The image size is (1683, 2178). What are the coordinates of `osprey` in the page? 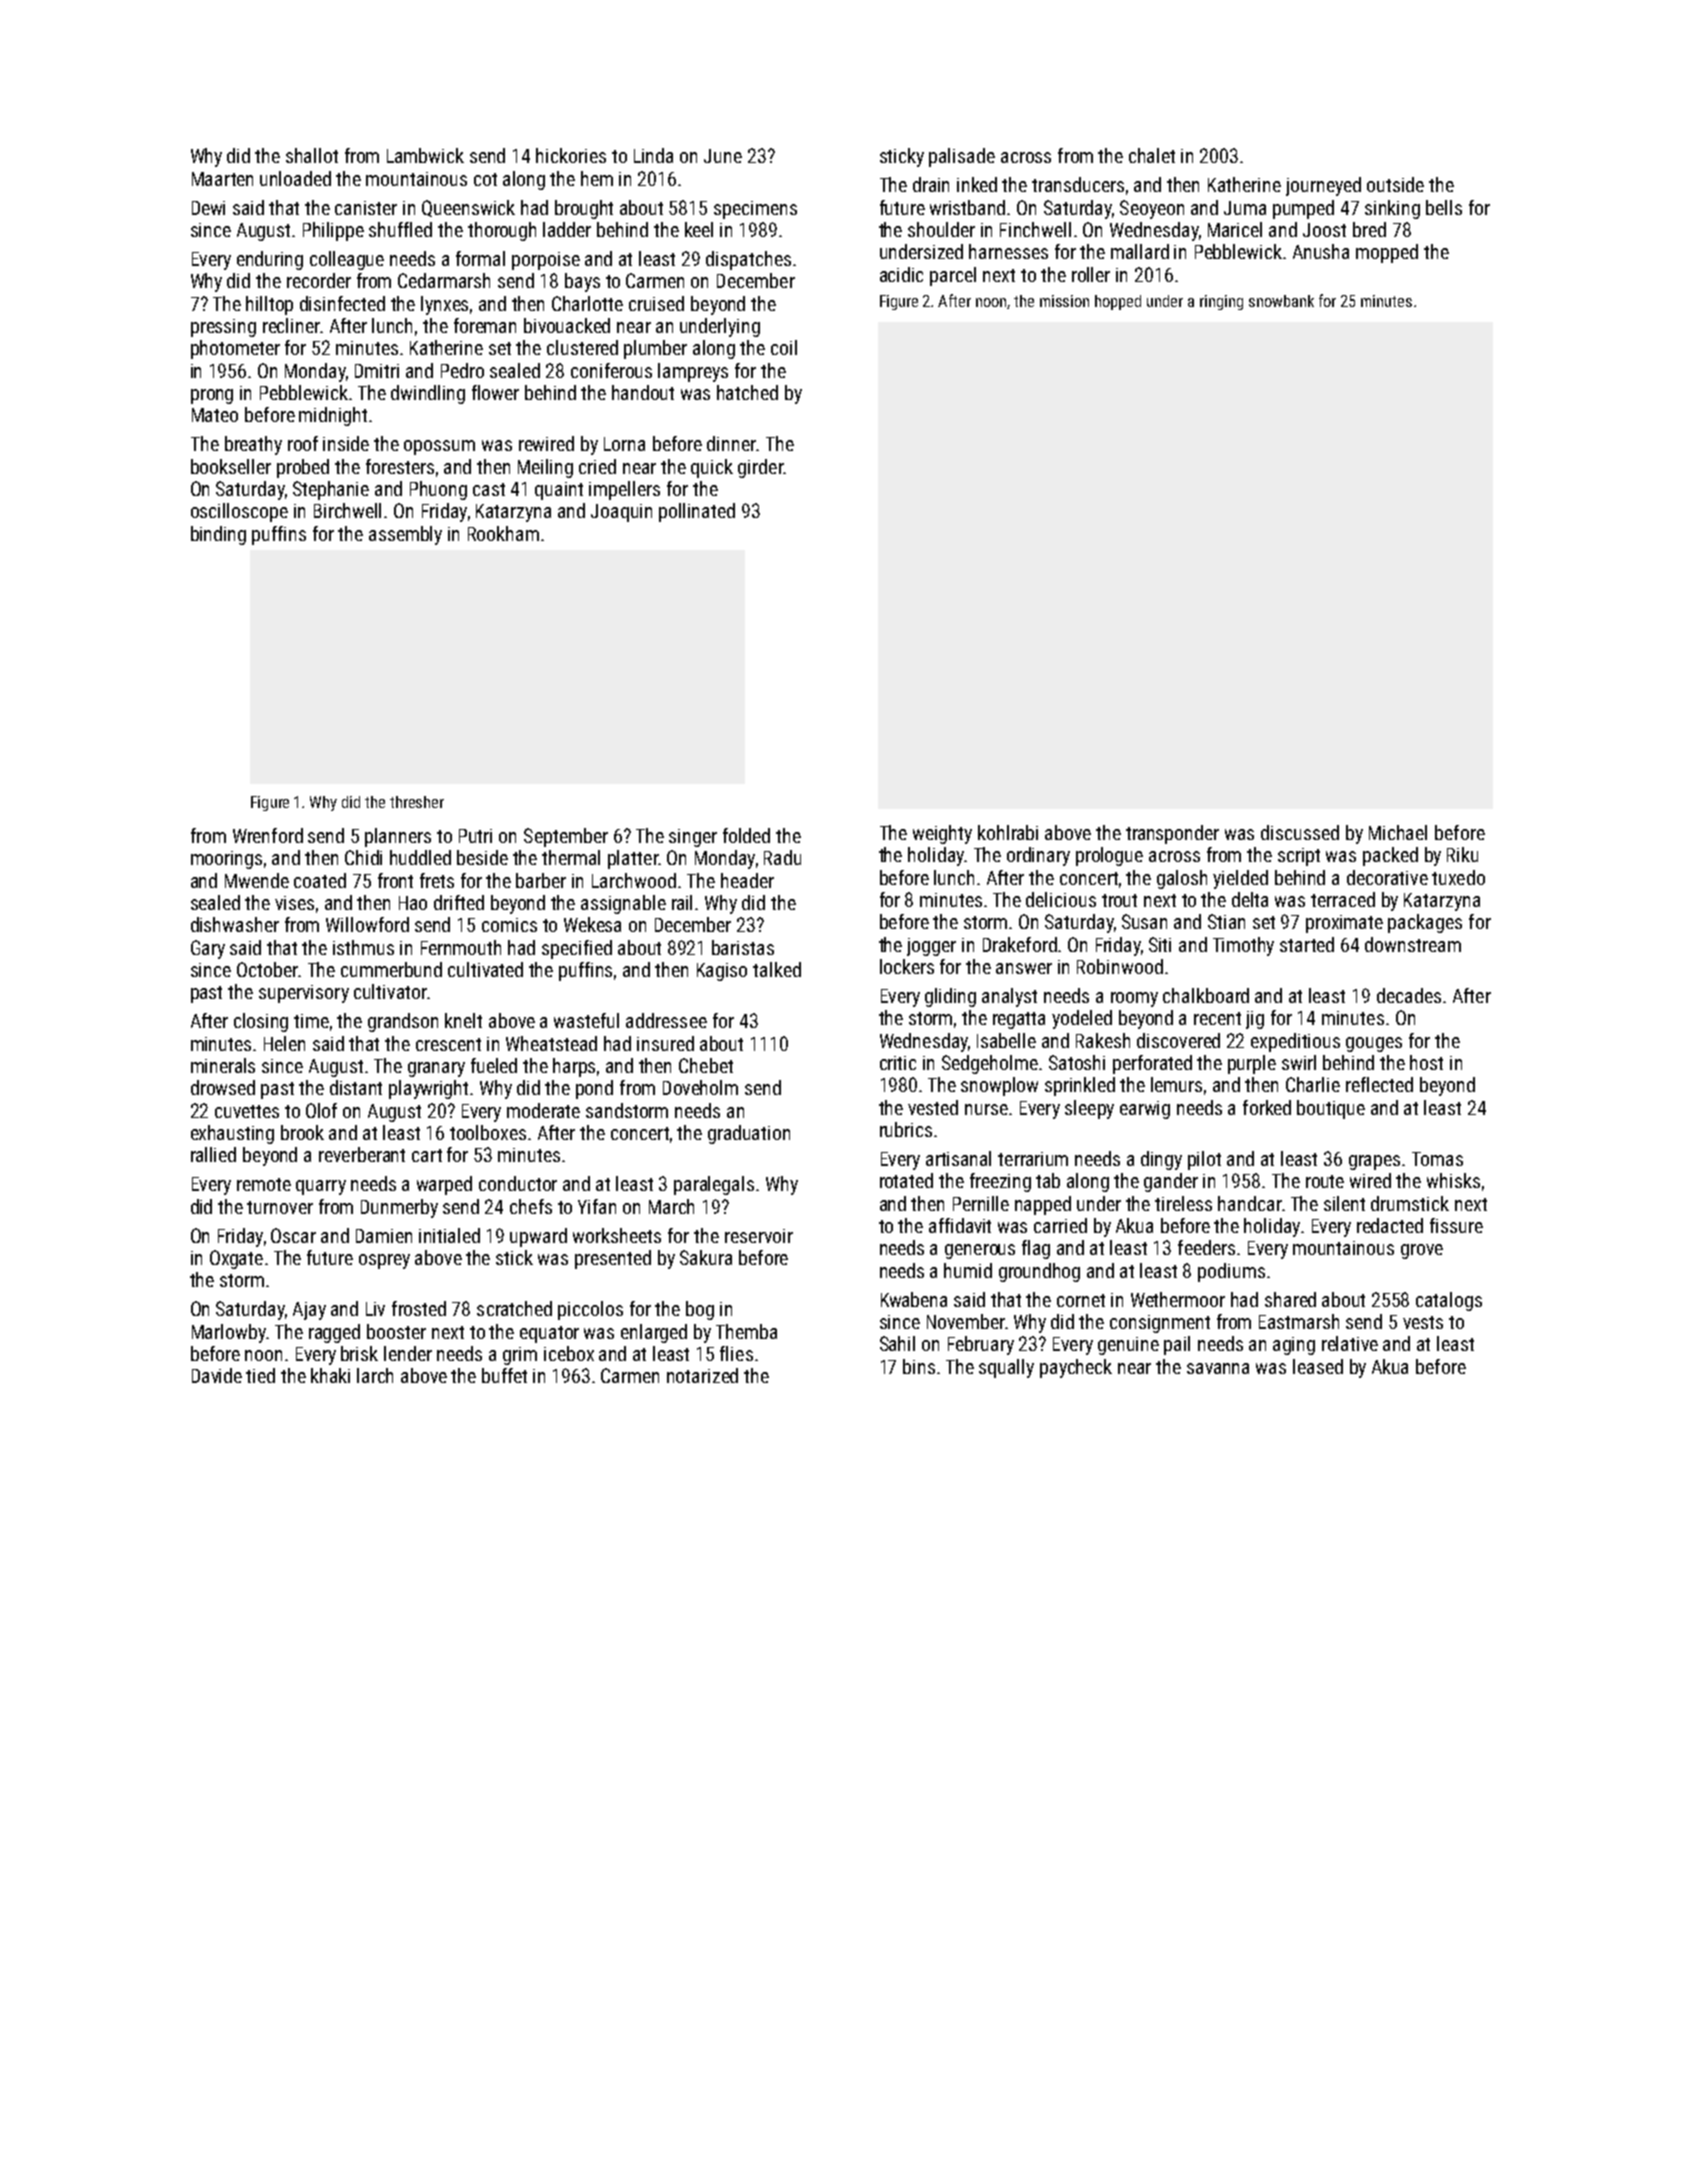 It's located at (384, 1261).
